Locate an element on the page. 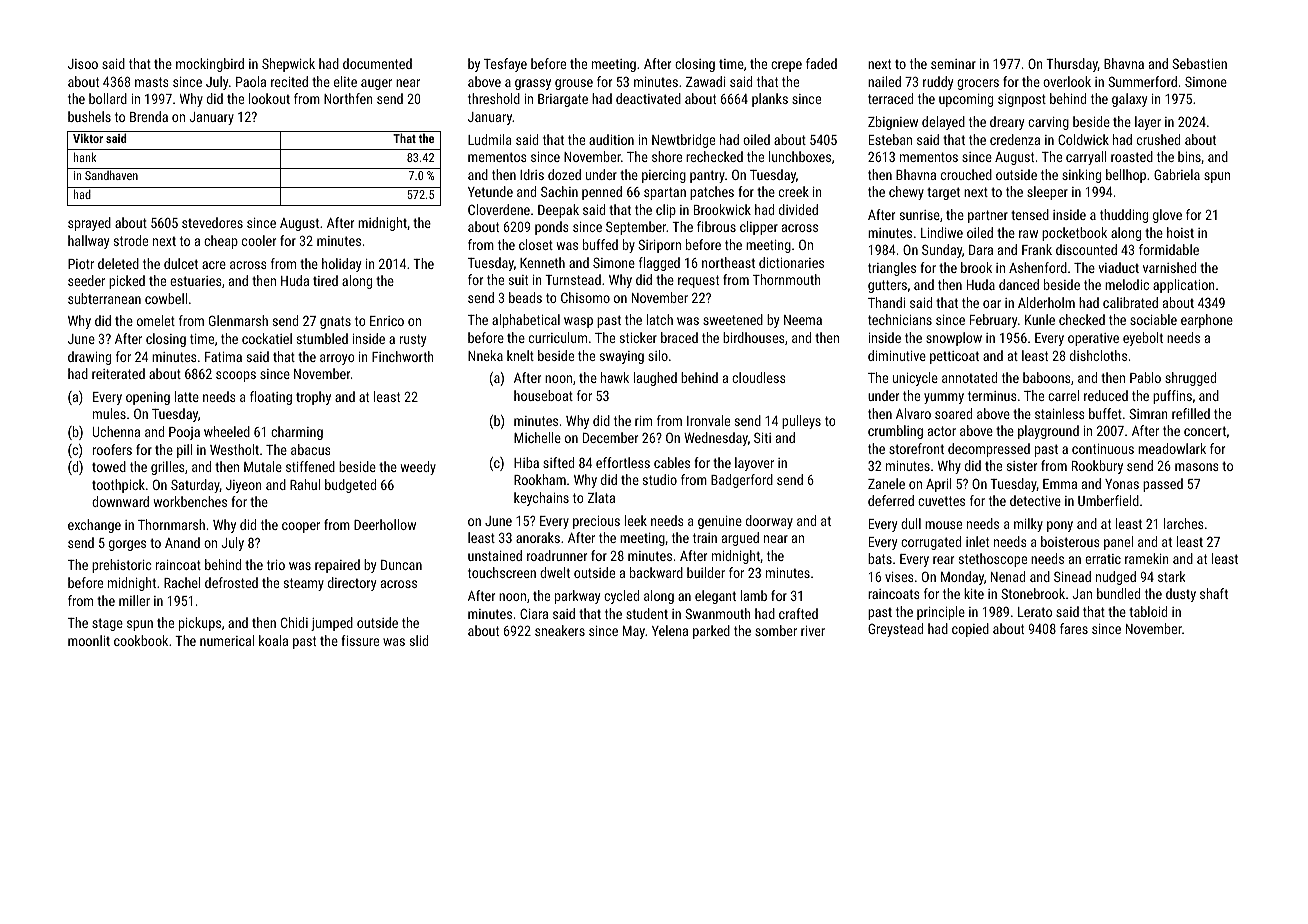 Image resolution: width=1308 pixels, height=924 pixels. deactivated is located at coordinates (648, 98).
